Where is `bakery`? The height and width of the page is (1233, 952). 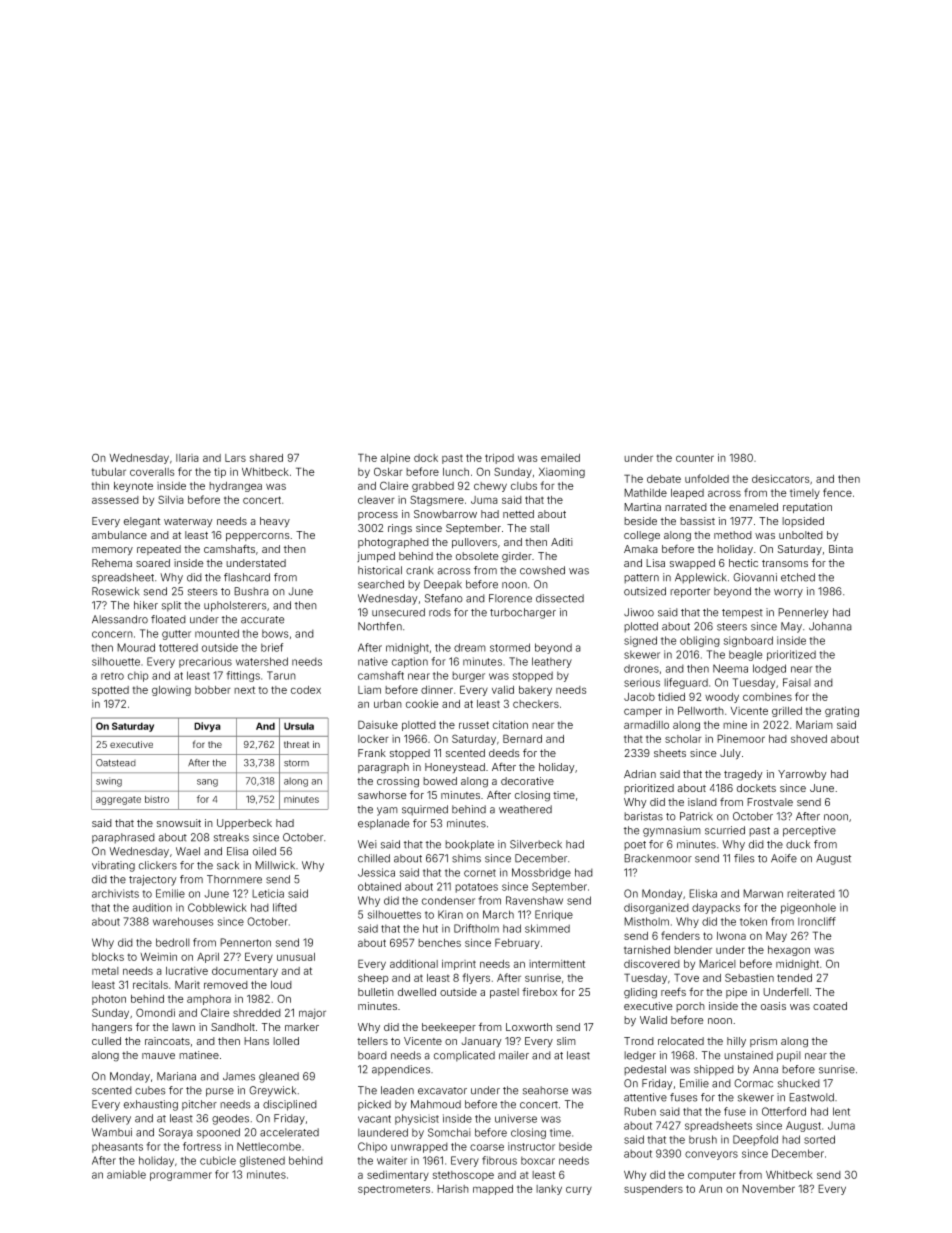
bakery is located at coordinates (535, 691).
